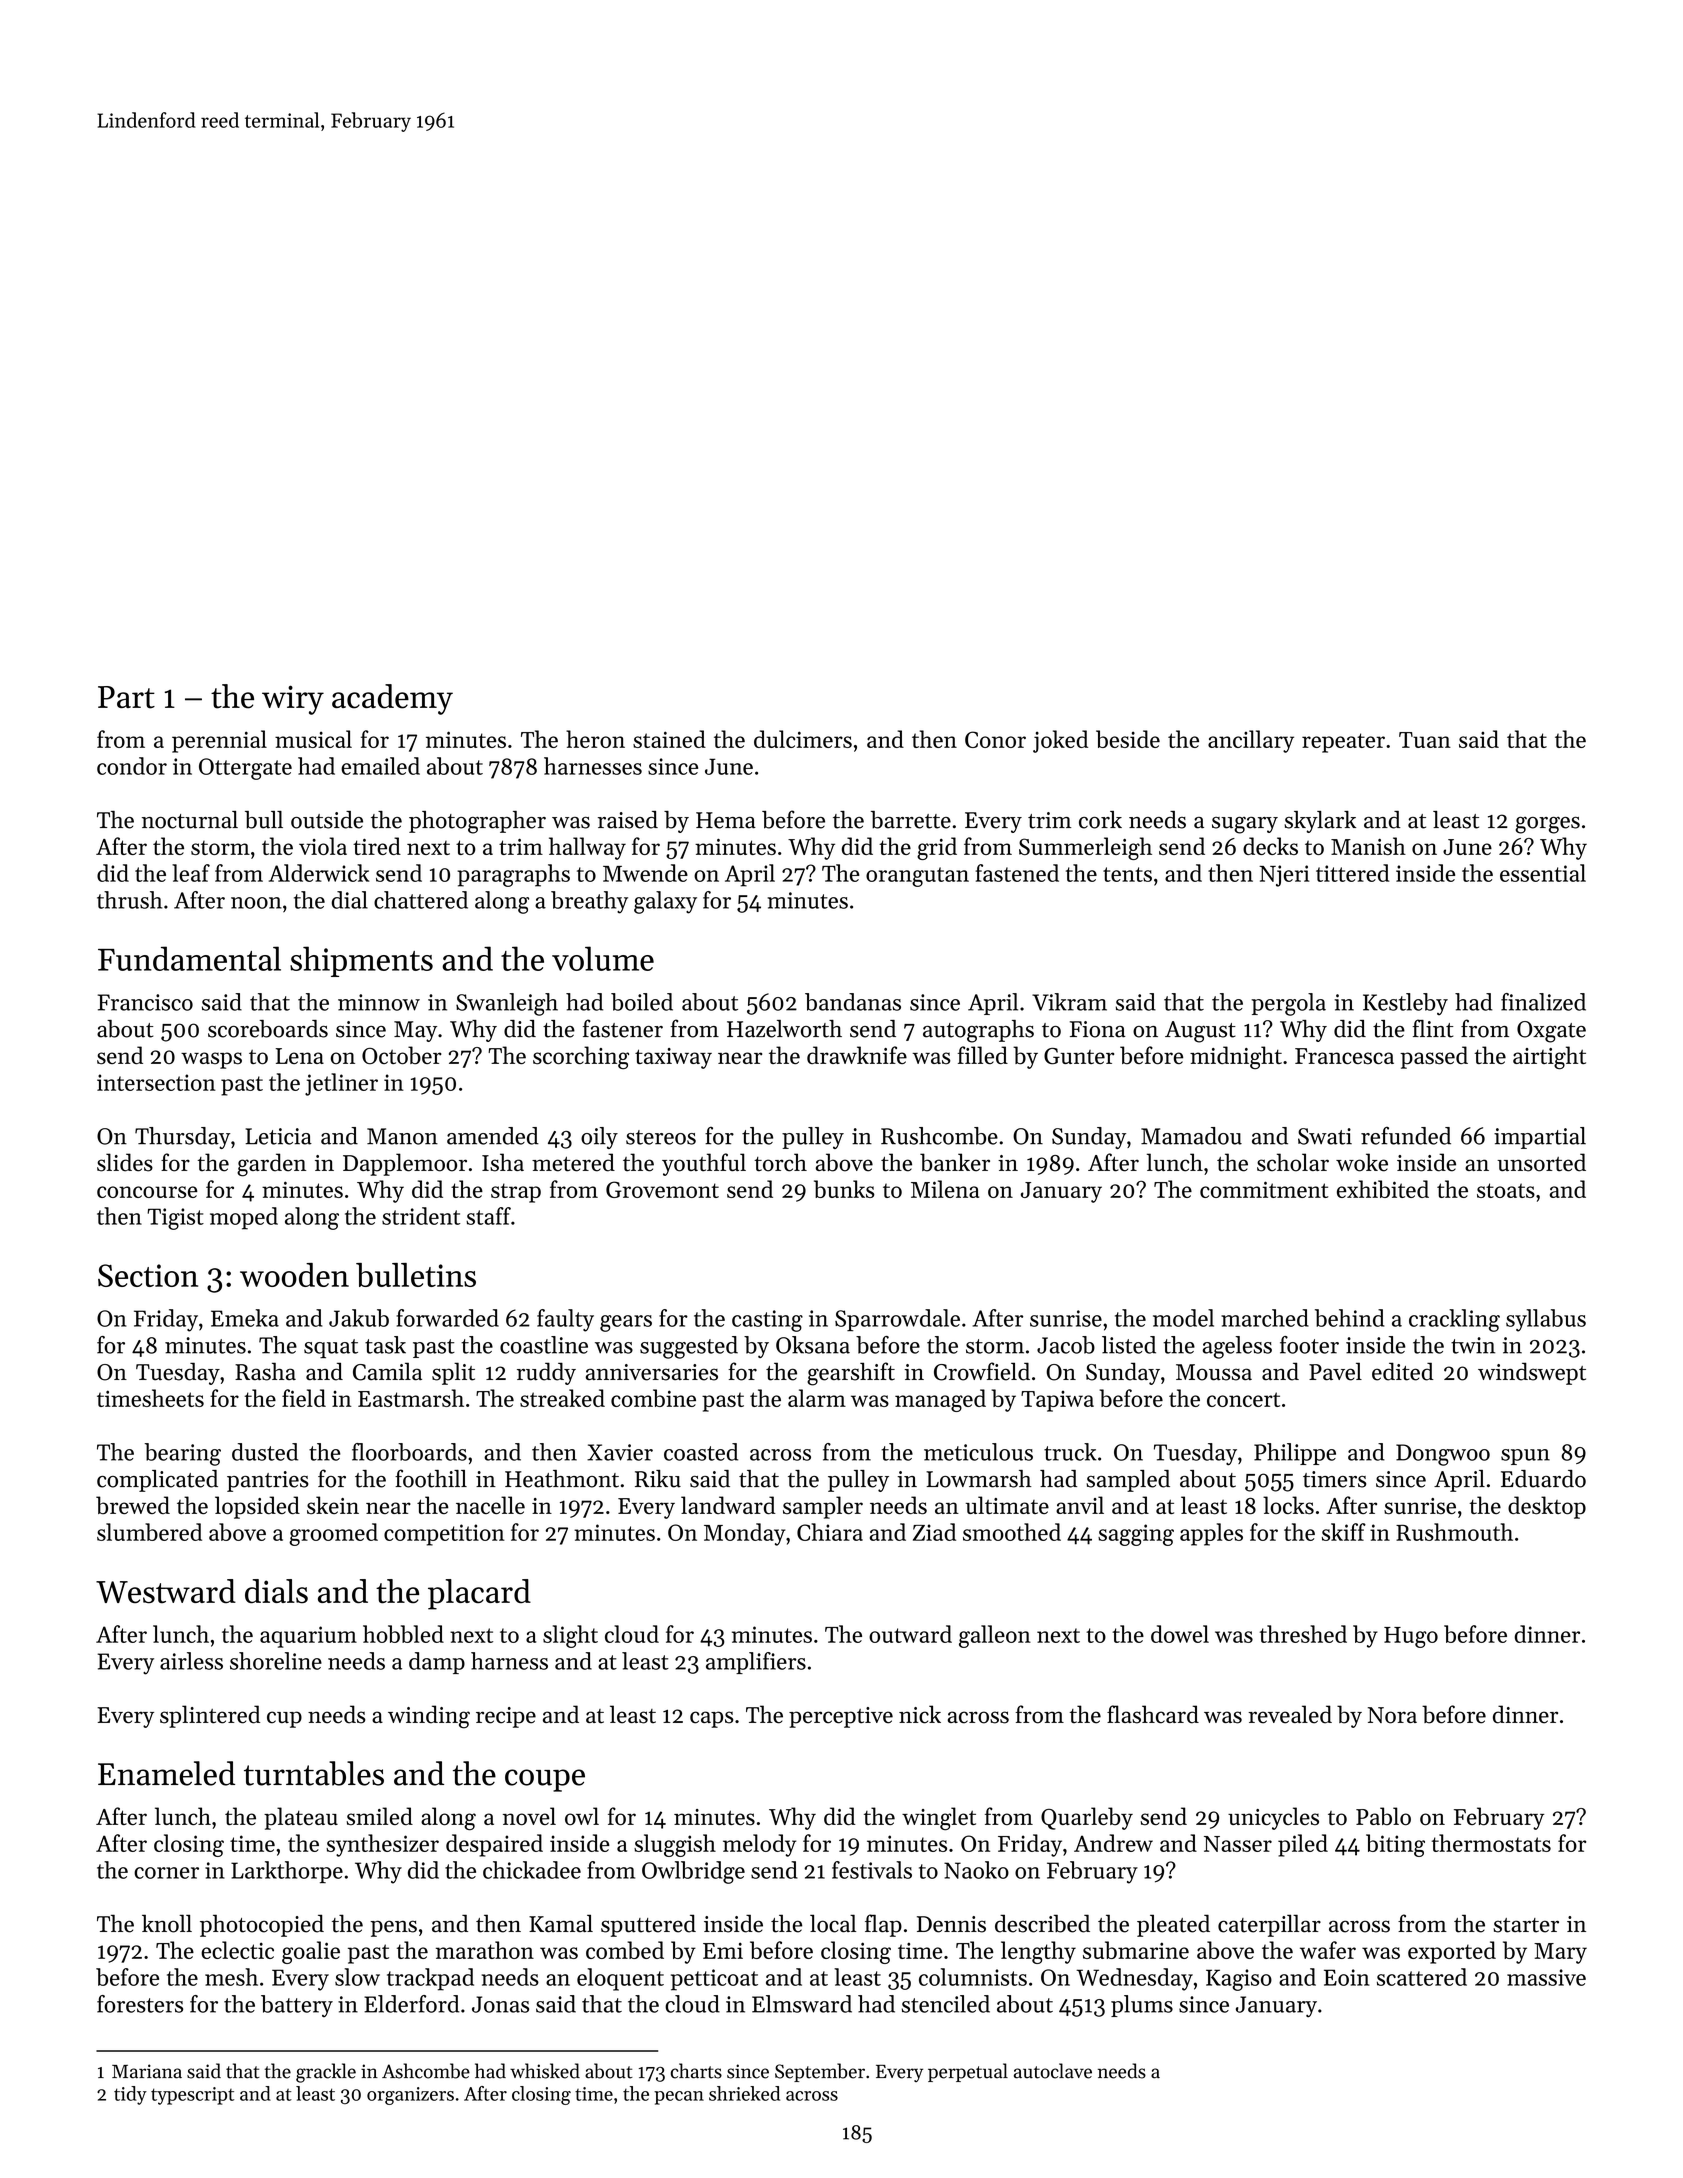 The height and width of the screenshot is (2178, 1683). I want to click on marched, so click(1265, 1318).
